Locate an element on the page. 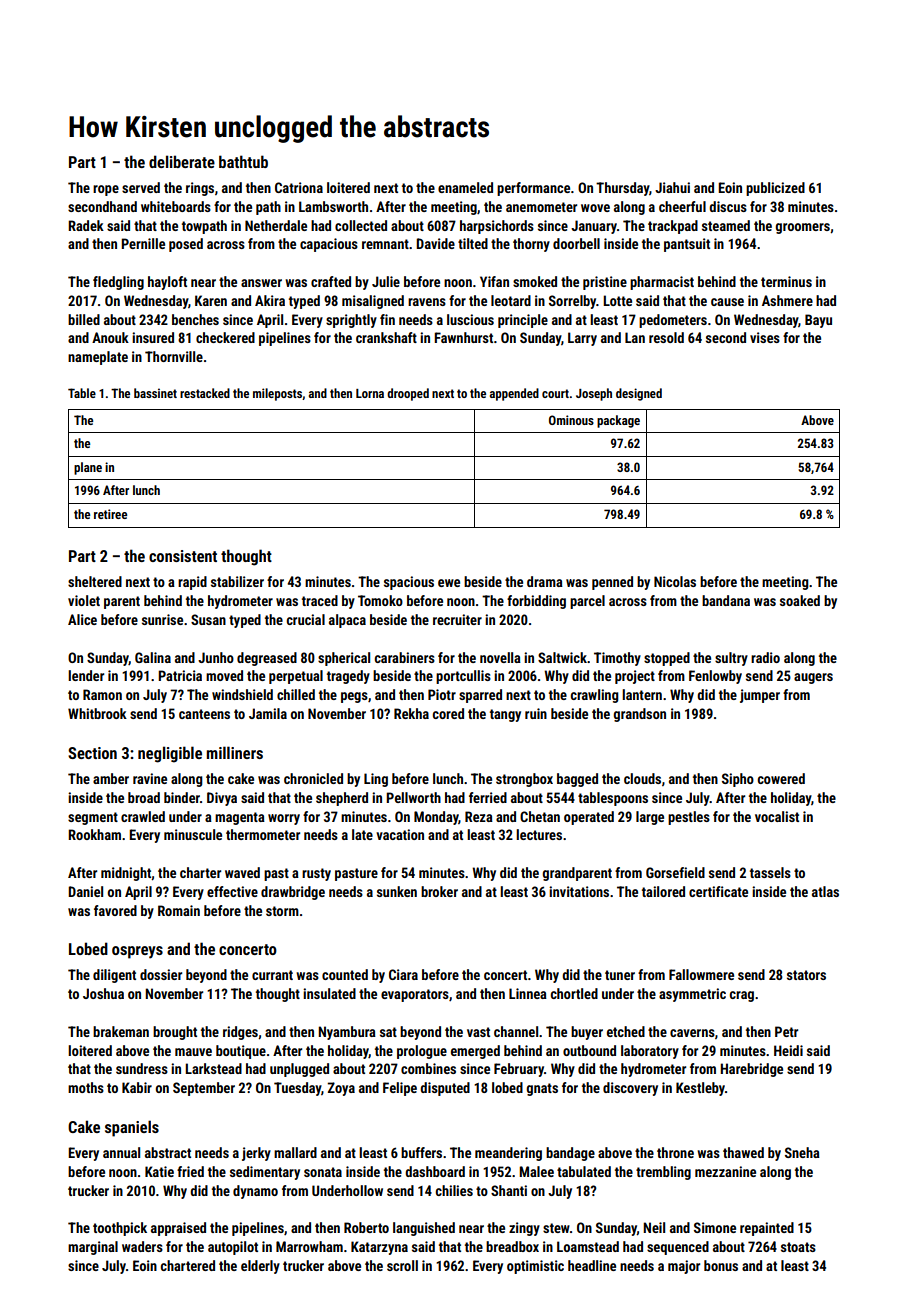 The height and width of the document is (1316, 908). enameled is located at coordinates (465, 187).
